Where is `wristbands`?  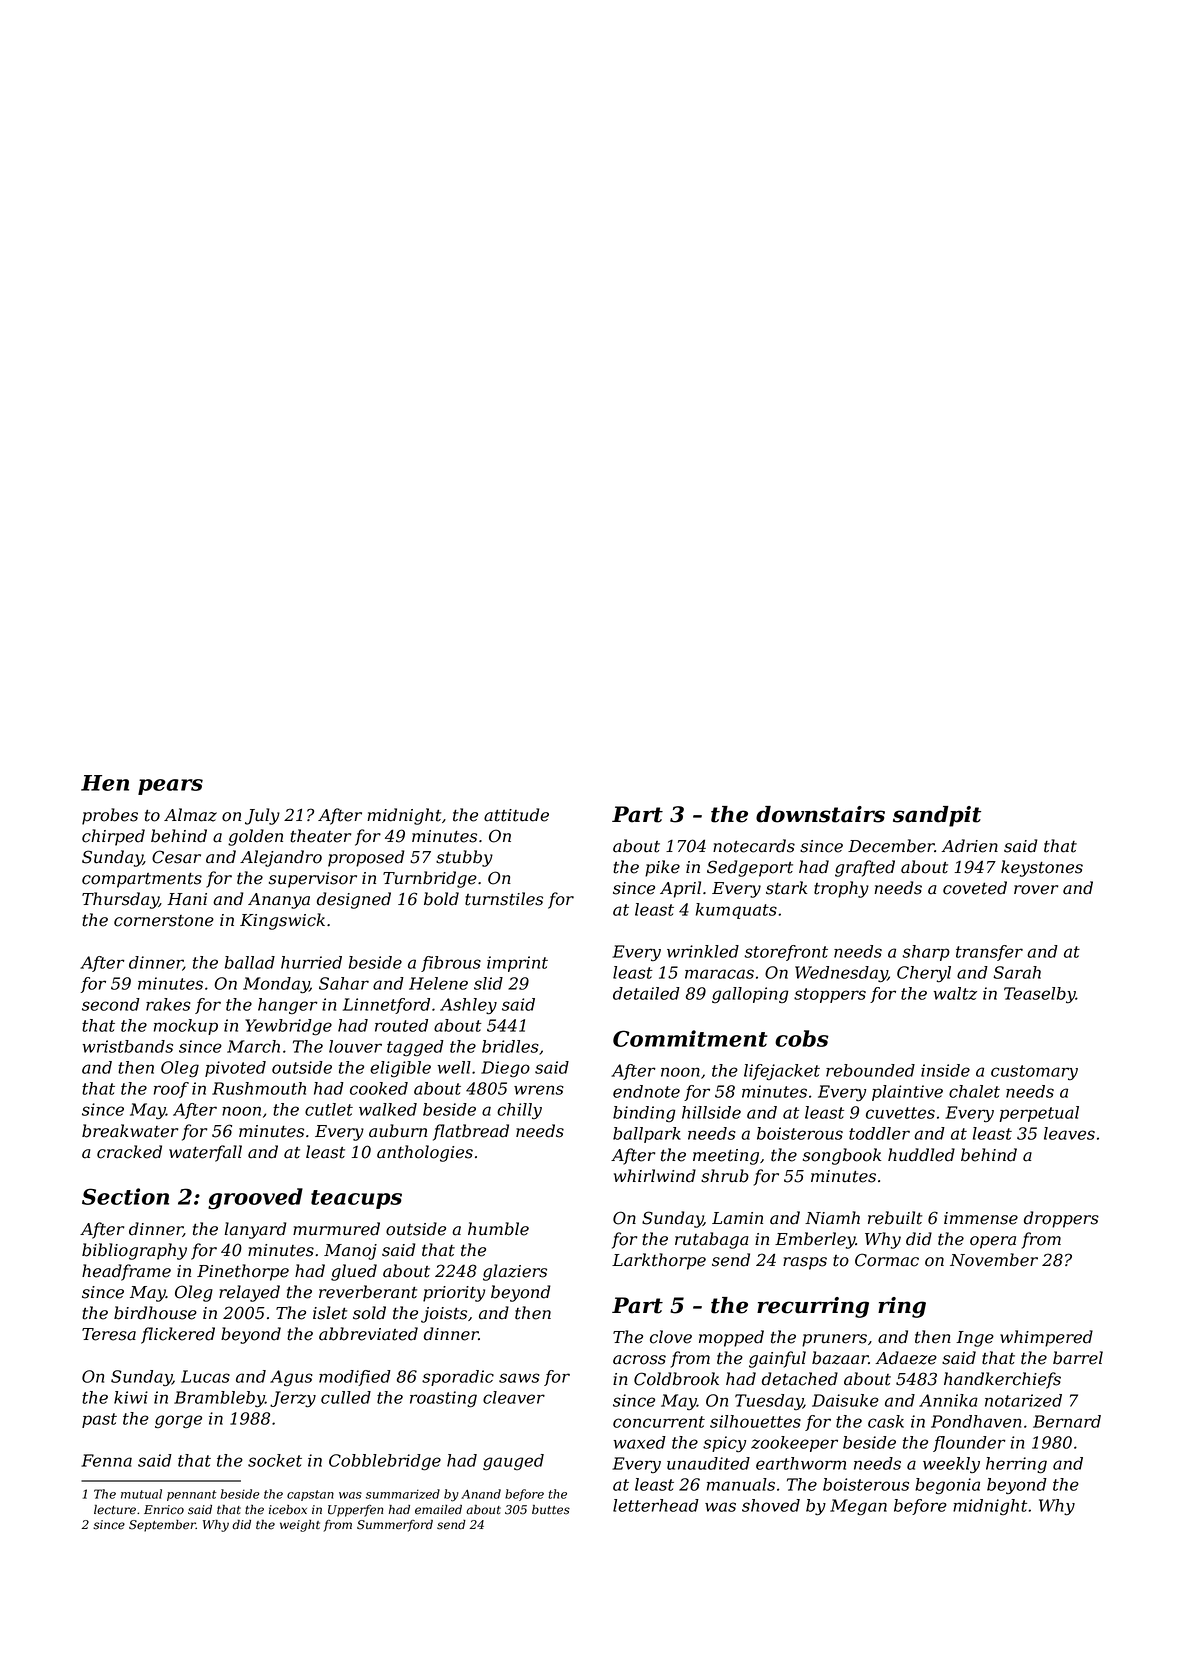
wristbands is located at coordinates (127, 1046).
